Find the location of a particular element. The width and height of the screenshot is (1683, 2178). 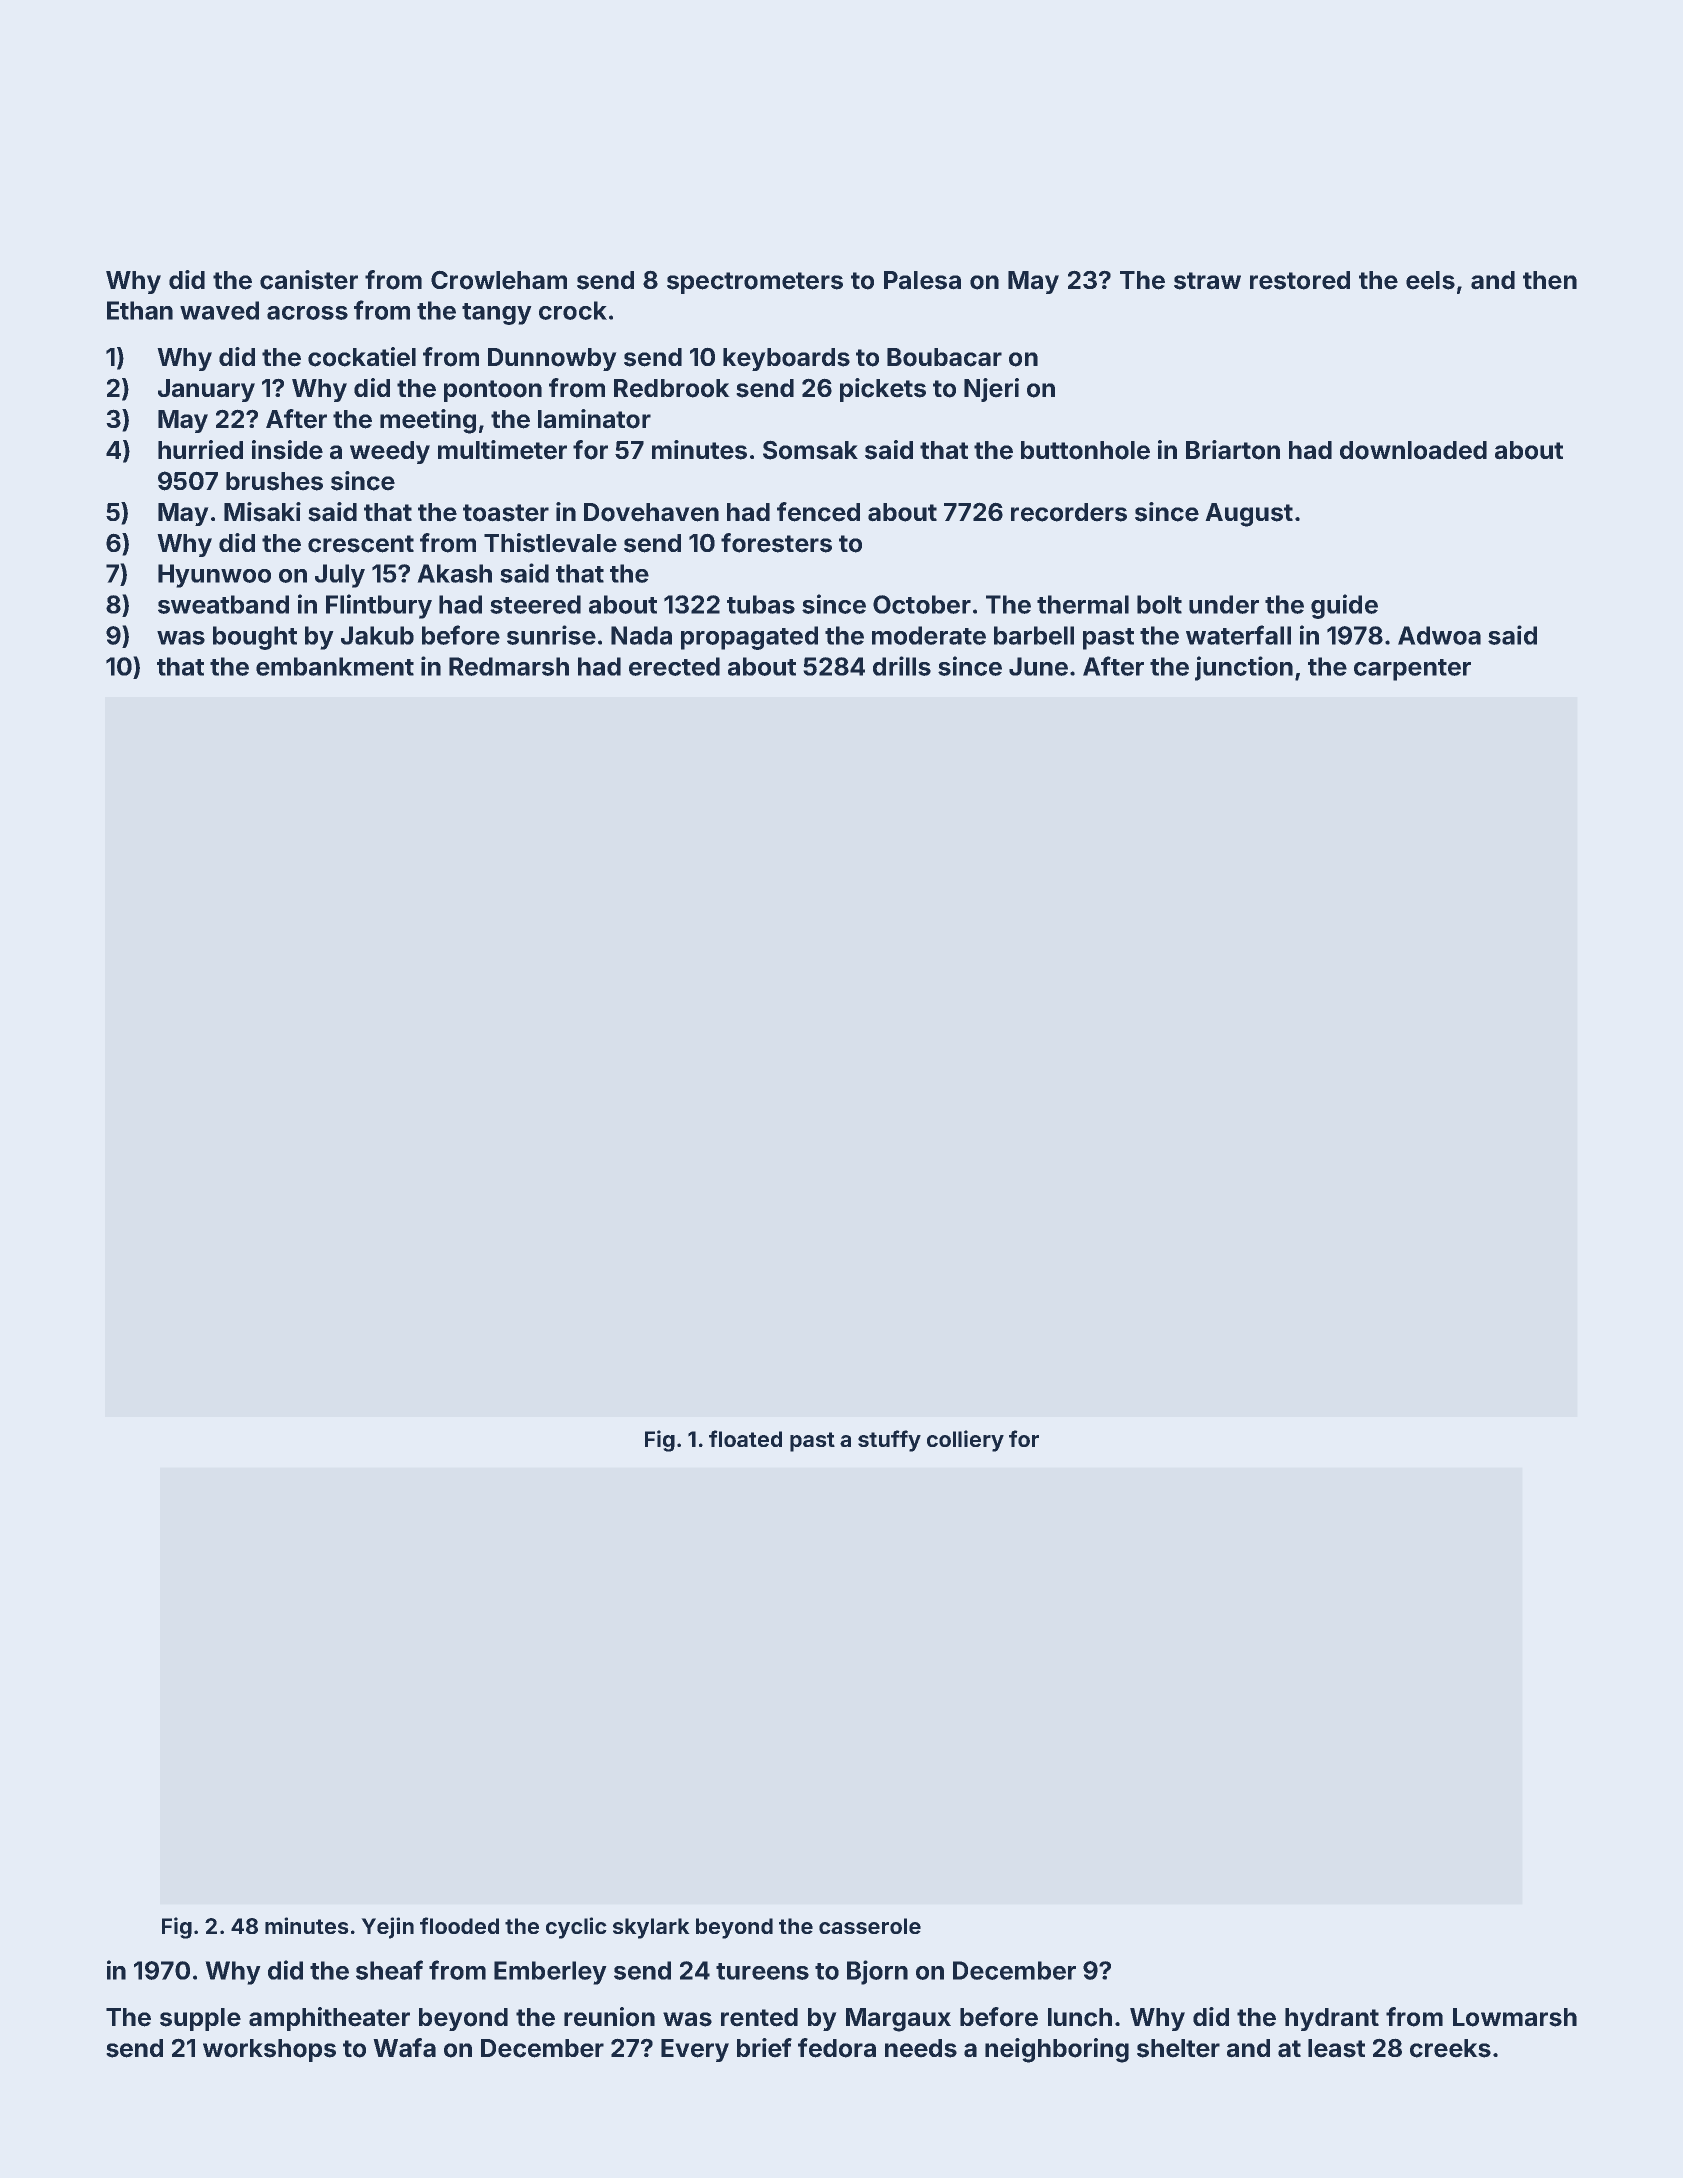

colliery is located at coordinates (965, 1441).
